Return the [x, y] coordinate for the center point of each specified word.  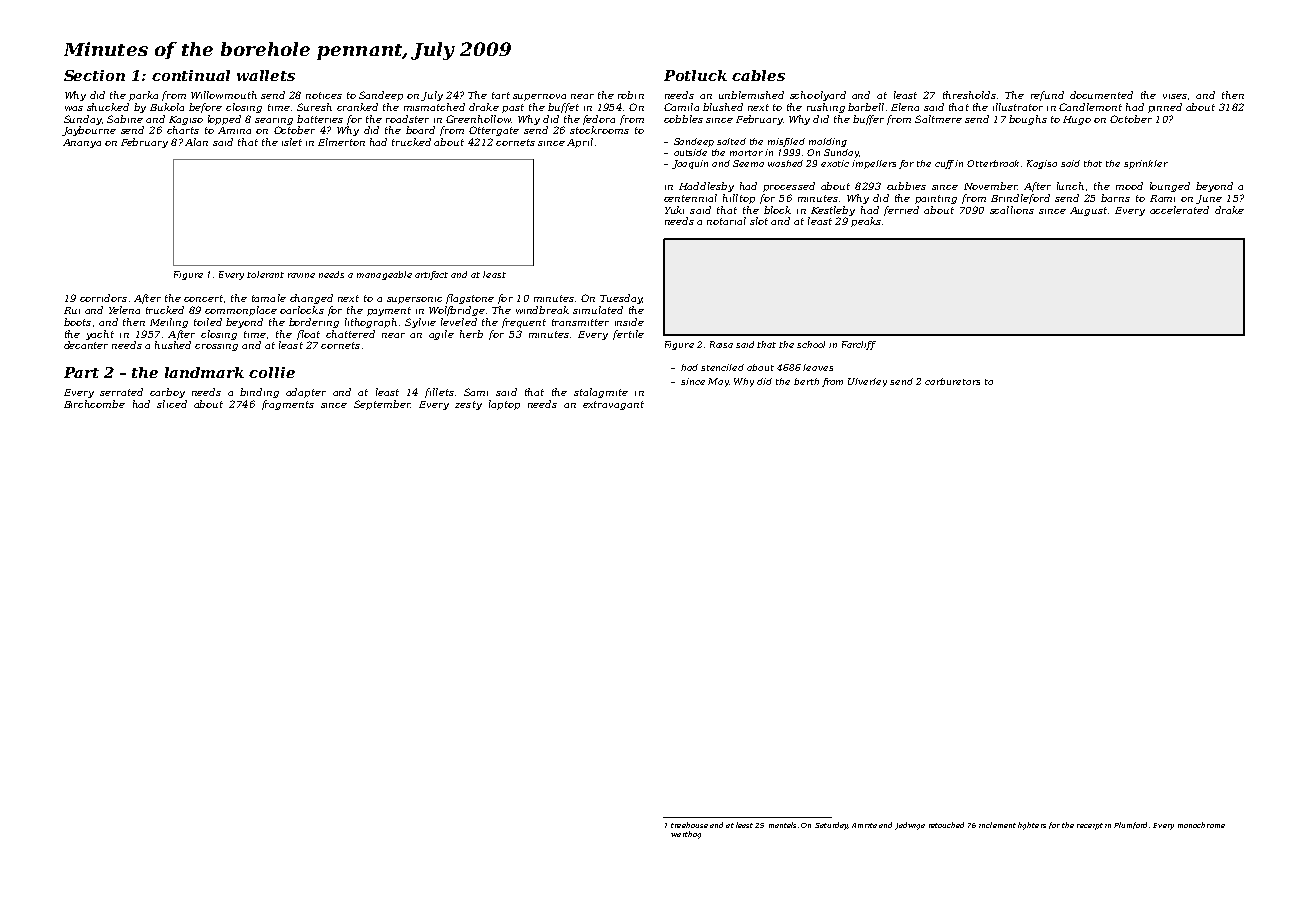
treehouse [689, 825]
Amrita [864, 825]
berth [806, 381]
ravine [301, 275]
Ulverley [867, 382]
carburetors [952, 381]
